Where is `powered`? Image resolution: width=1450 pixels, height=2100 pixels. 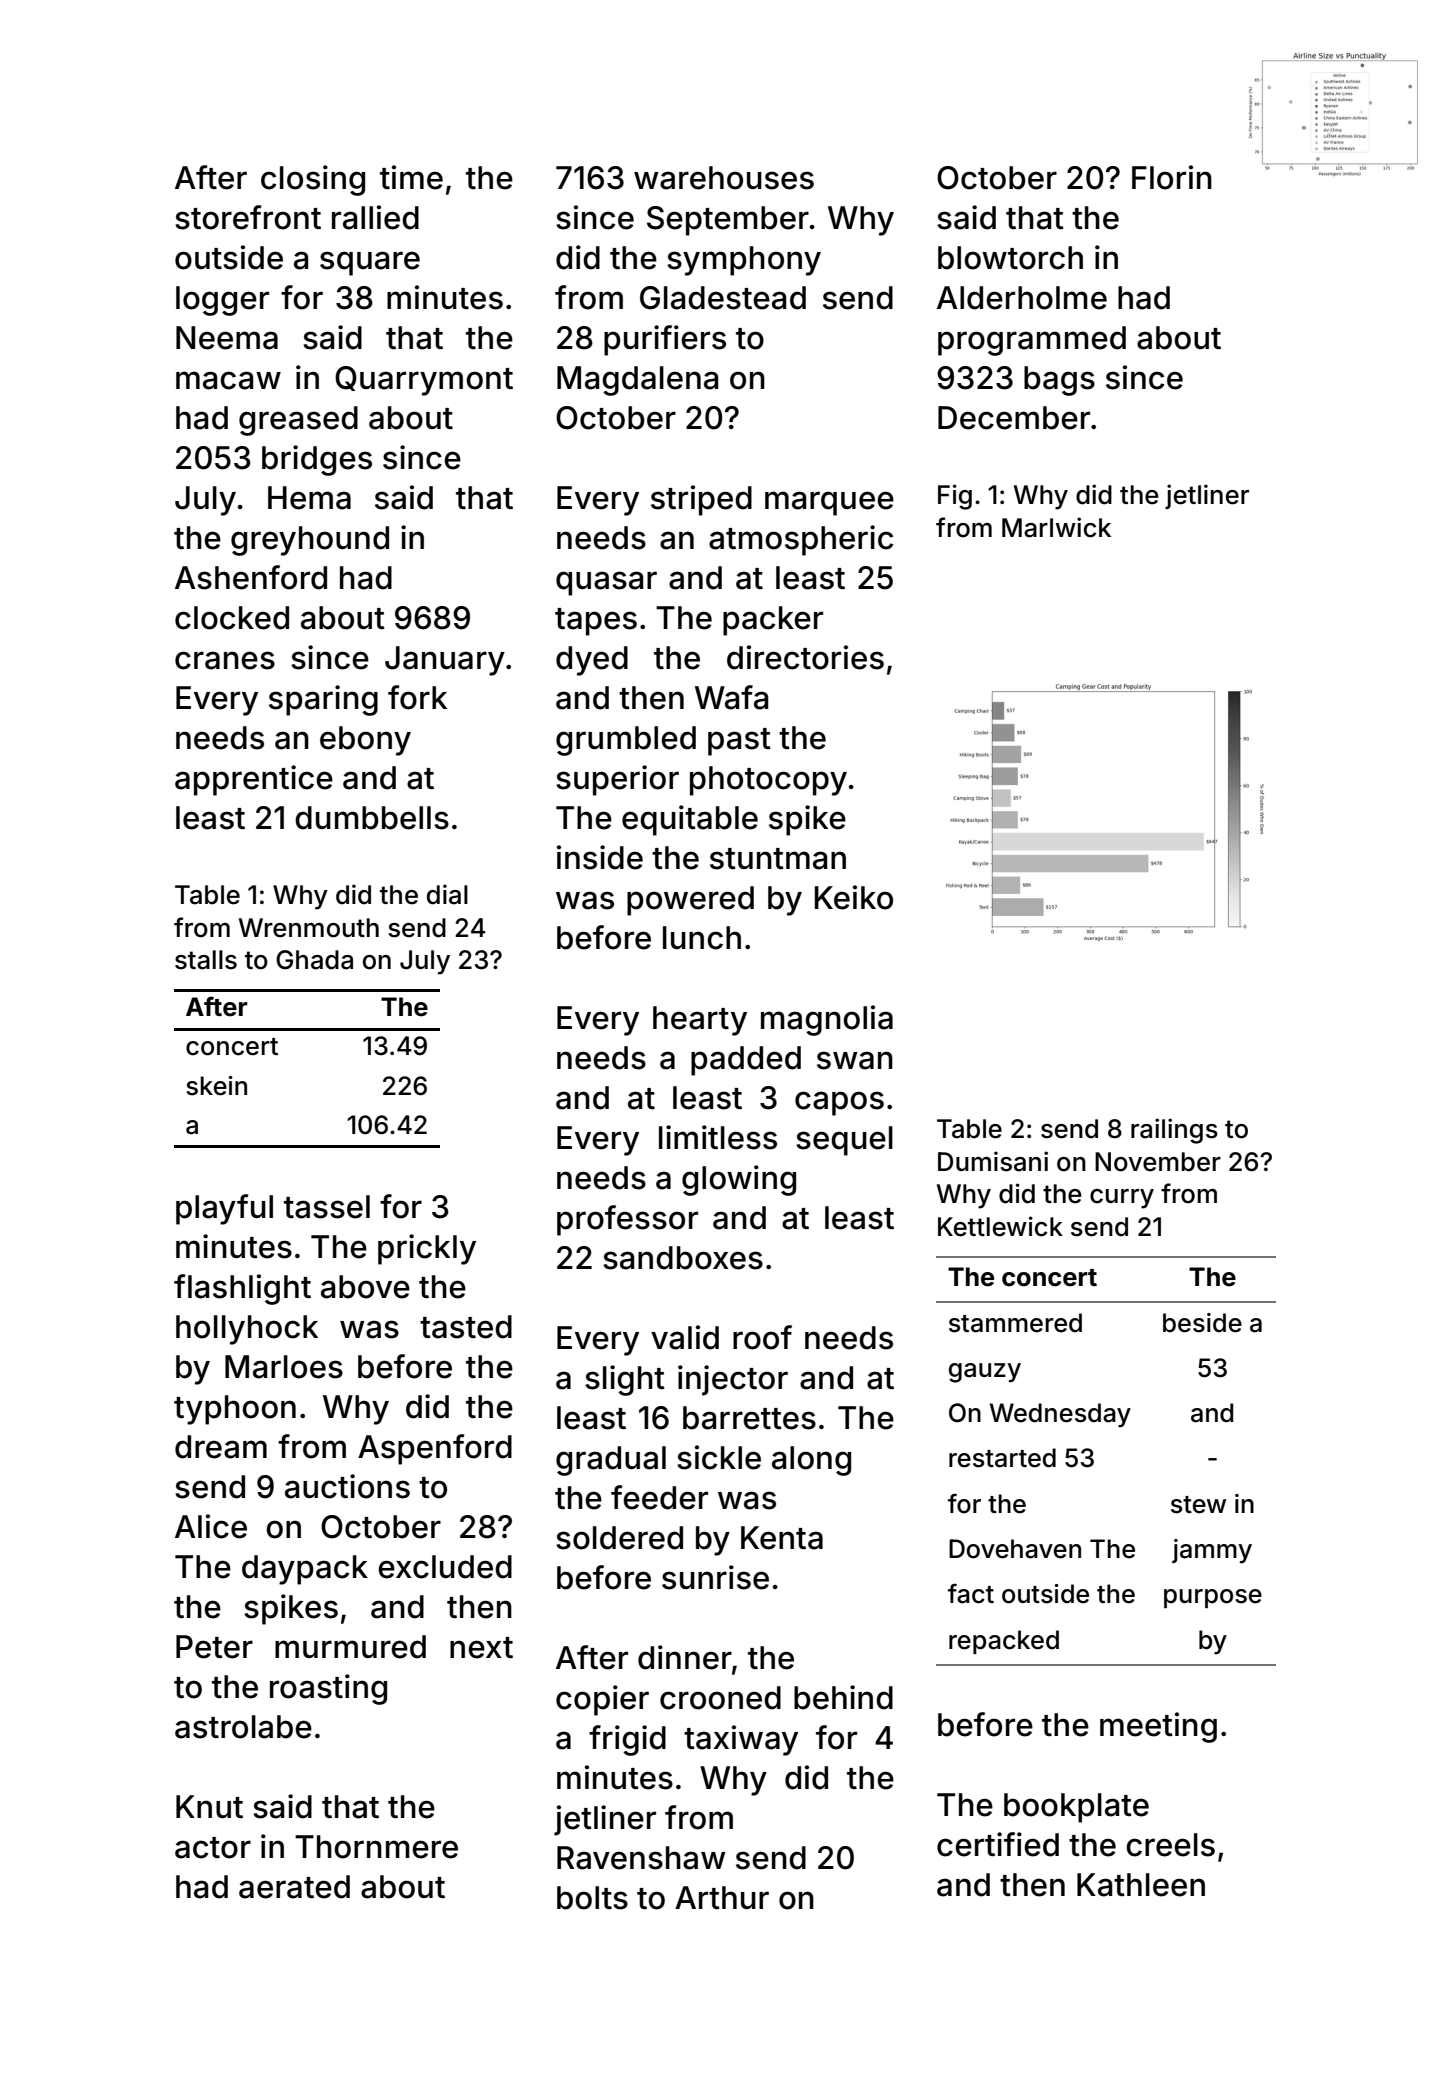 powered is located at coordinates (690, 901).
